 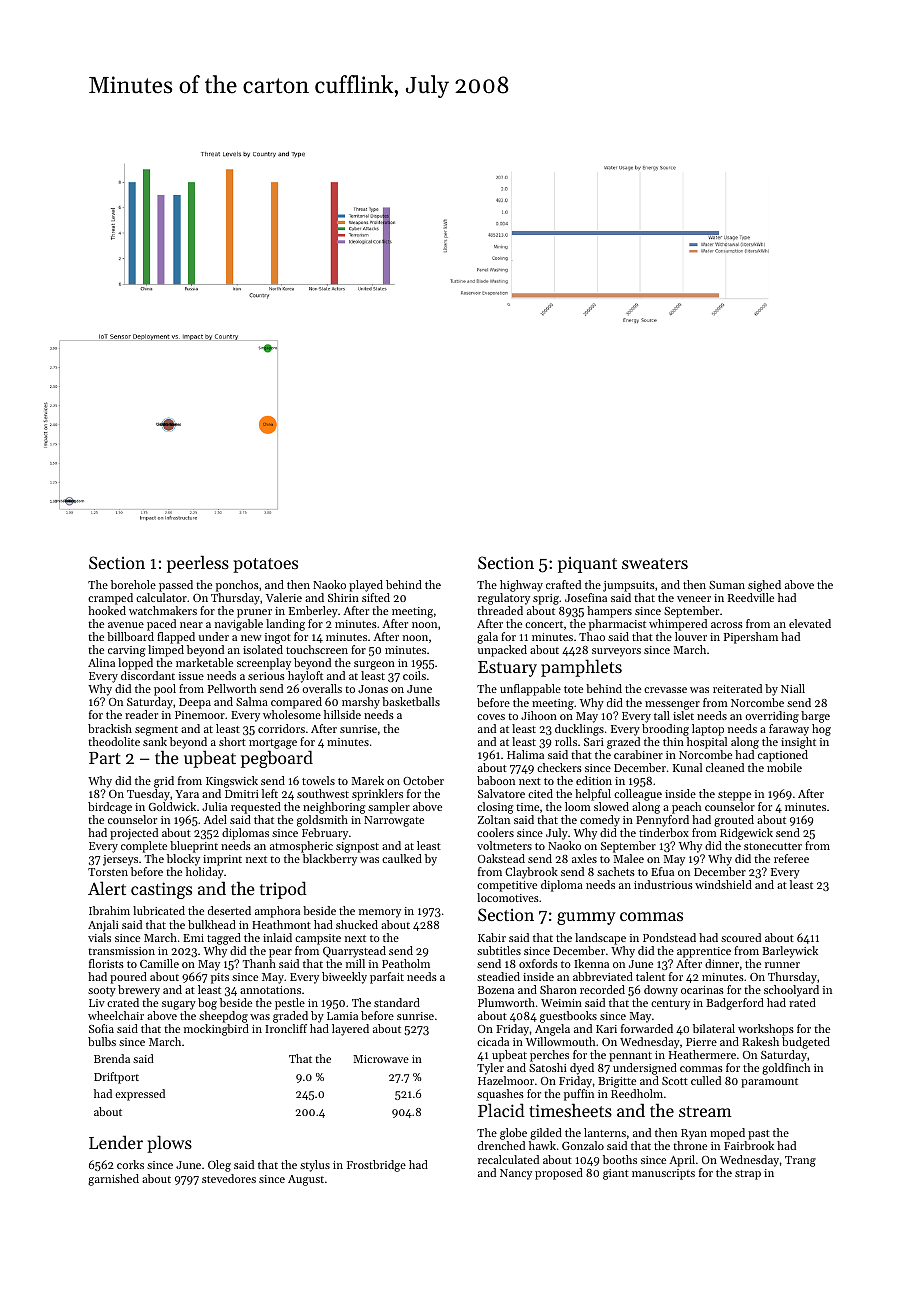 I want to click on plows, so click(x=169, y=1144).
